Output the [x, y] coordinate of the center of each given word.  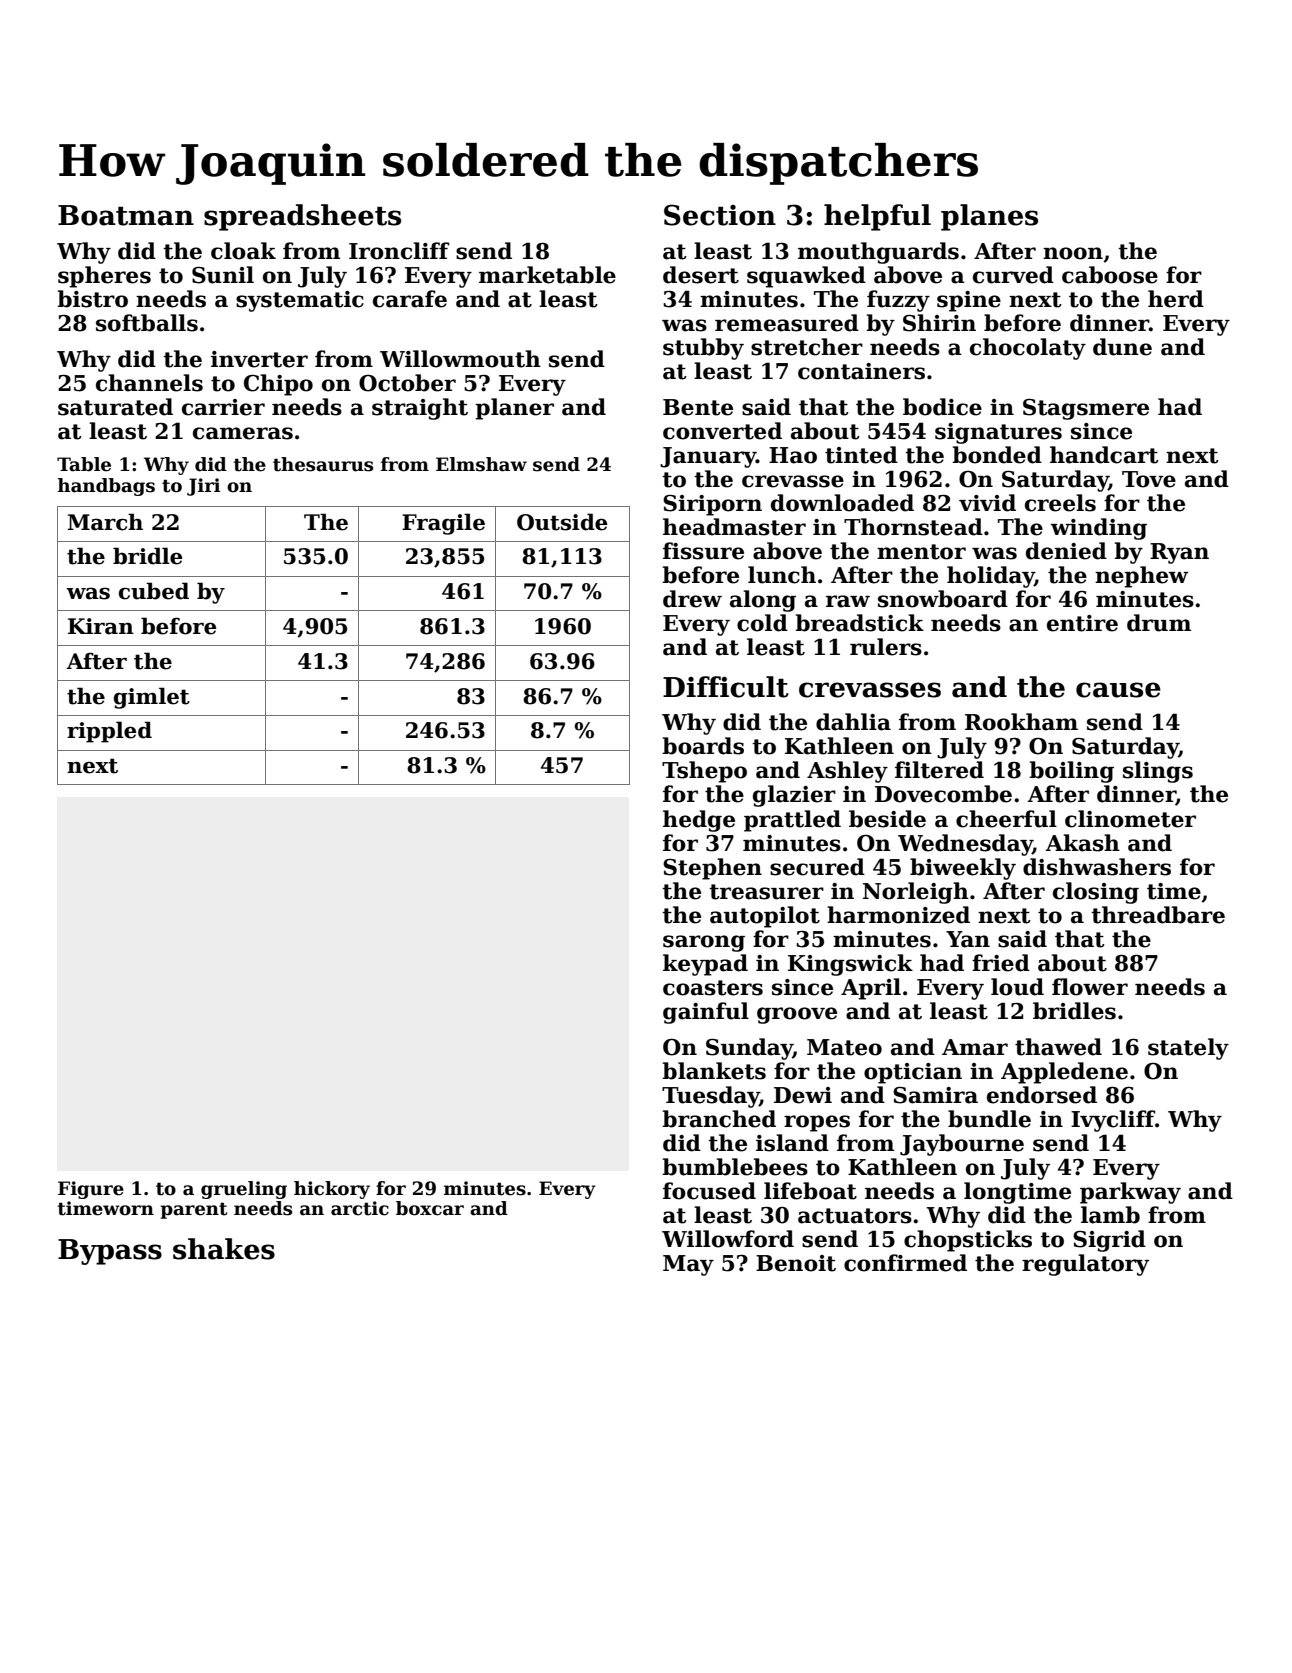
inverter [259, 359]
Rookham [1021, 722]
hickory [332, 1190]
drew [692, 599]
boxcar [430, 1208]
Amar [975, 1047]
